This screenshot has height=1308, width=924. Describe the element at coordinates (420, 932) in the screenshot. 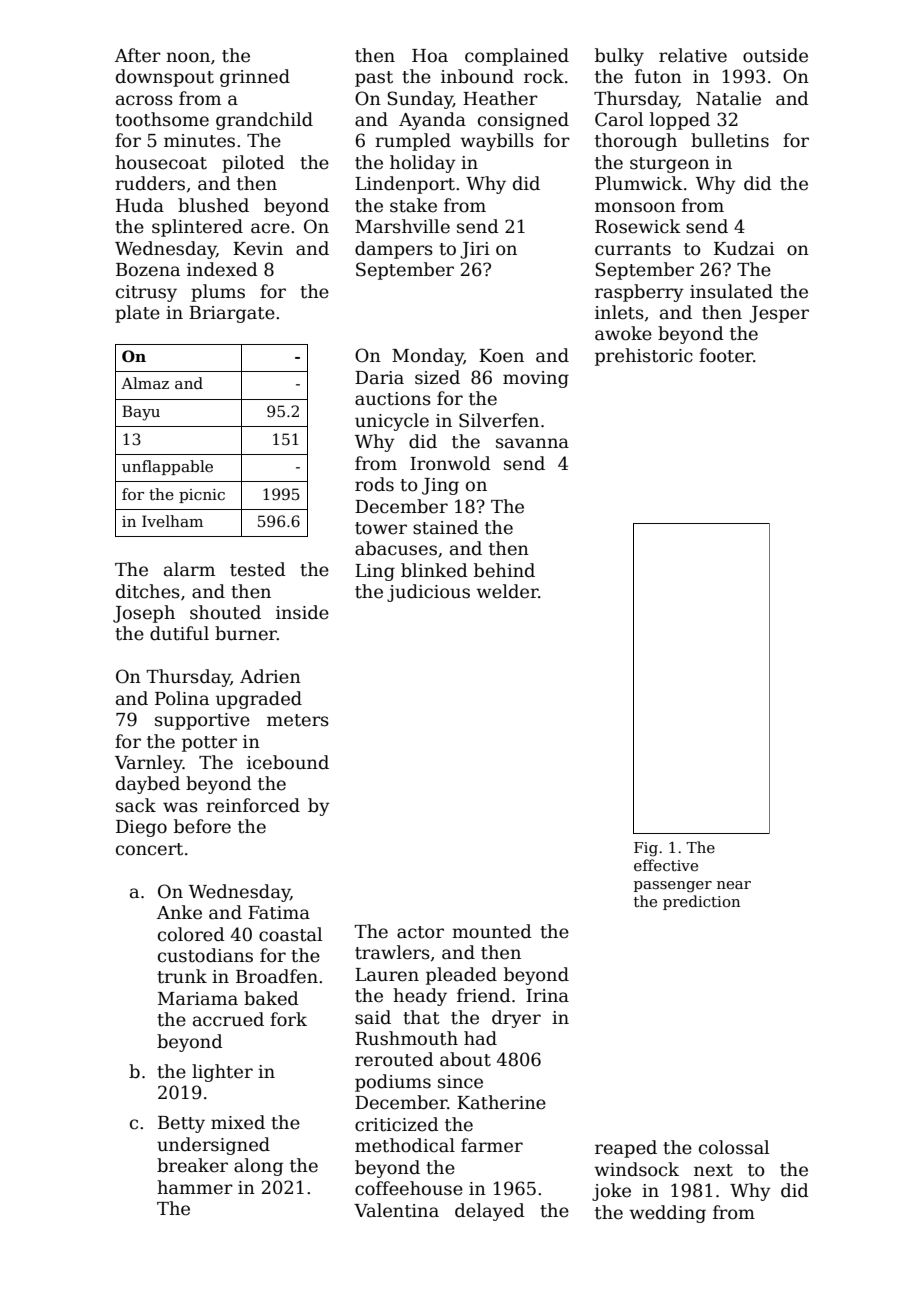

I see `actor` at that location.
